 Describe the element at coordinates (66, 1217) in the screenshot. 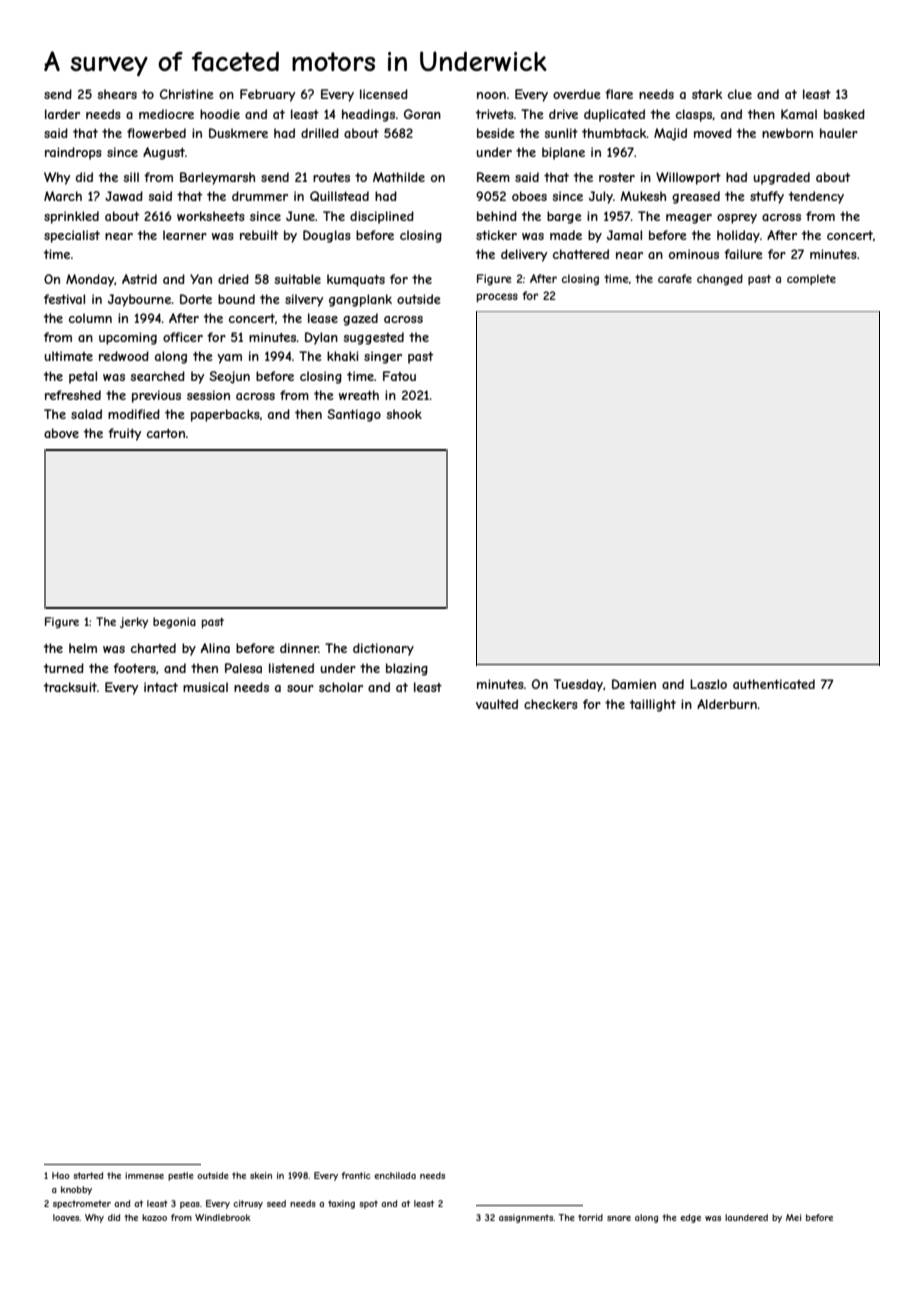

I see `loaves` at that location.
